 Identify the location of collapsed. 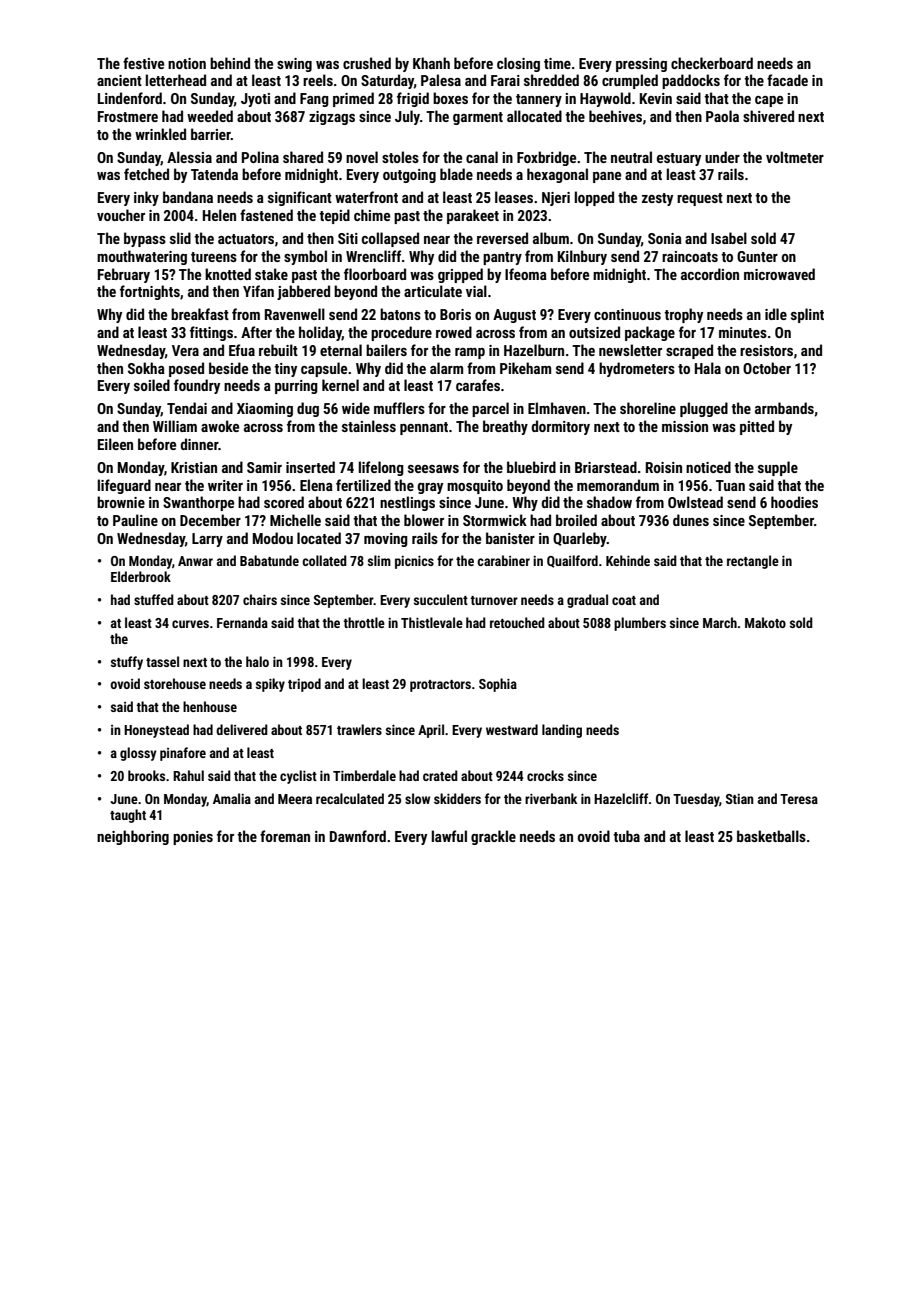
(390, 239).
